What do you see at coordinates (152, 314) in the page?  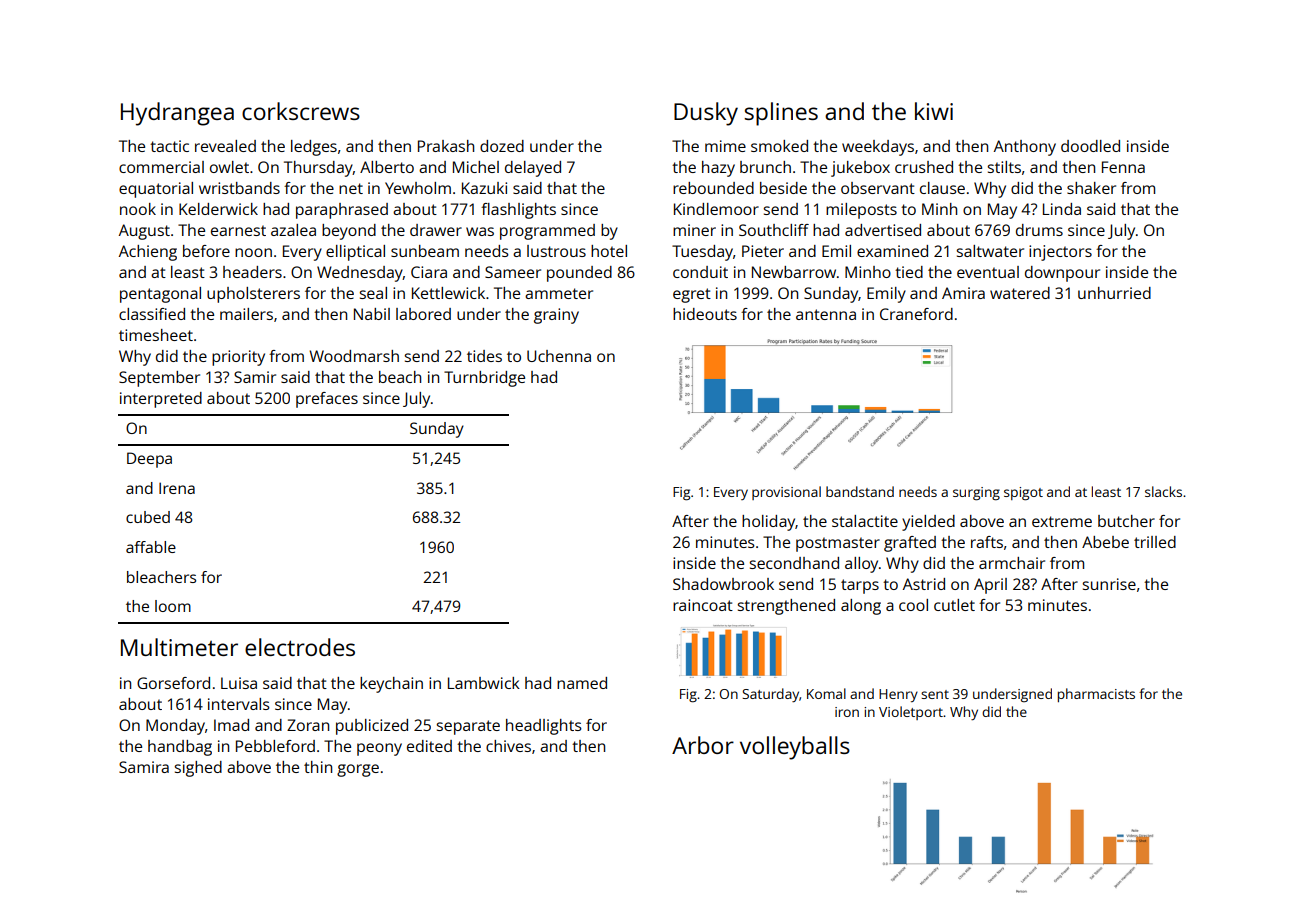 I see `classified` at bounding box center [152, 314].
